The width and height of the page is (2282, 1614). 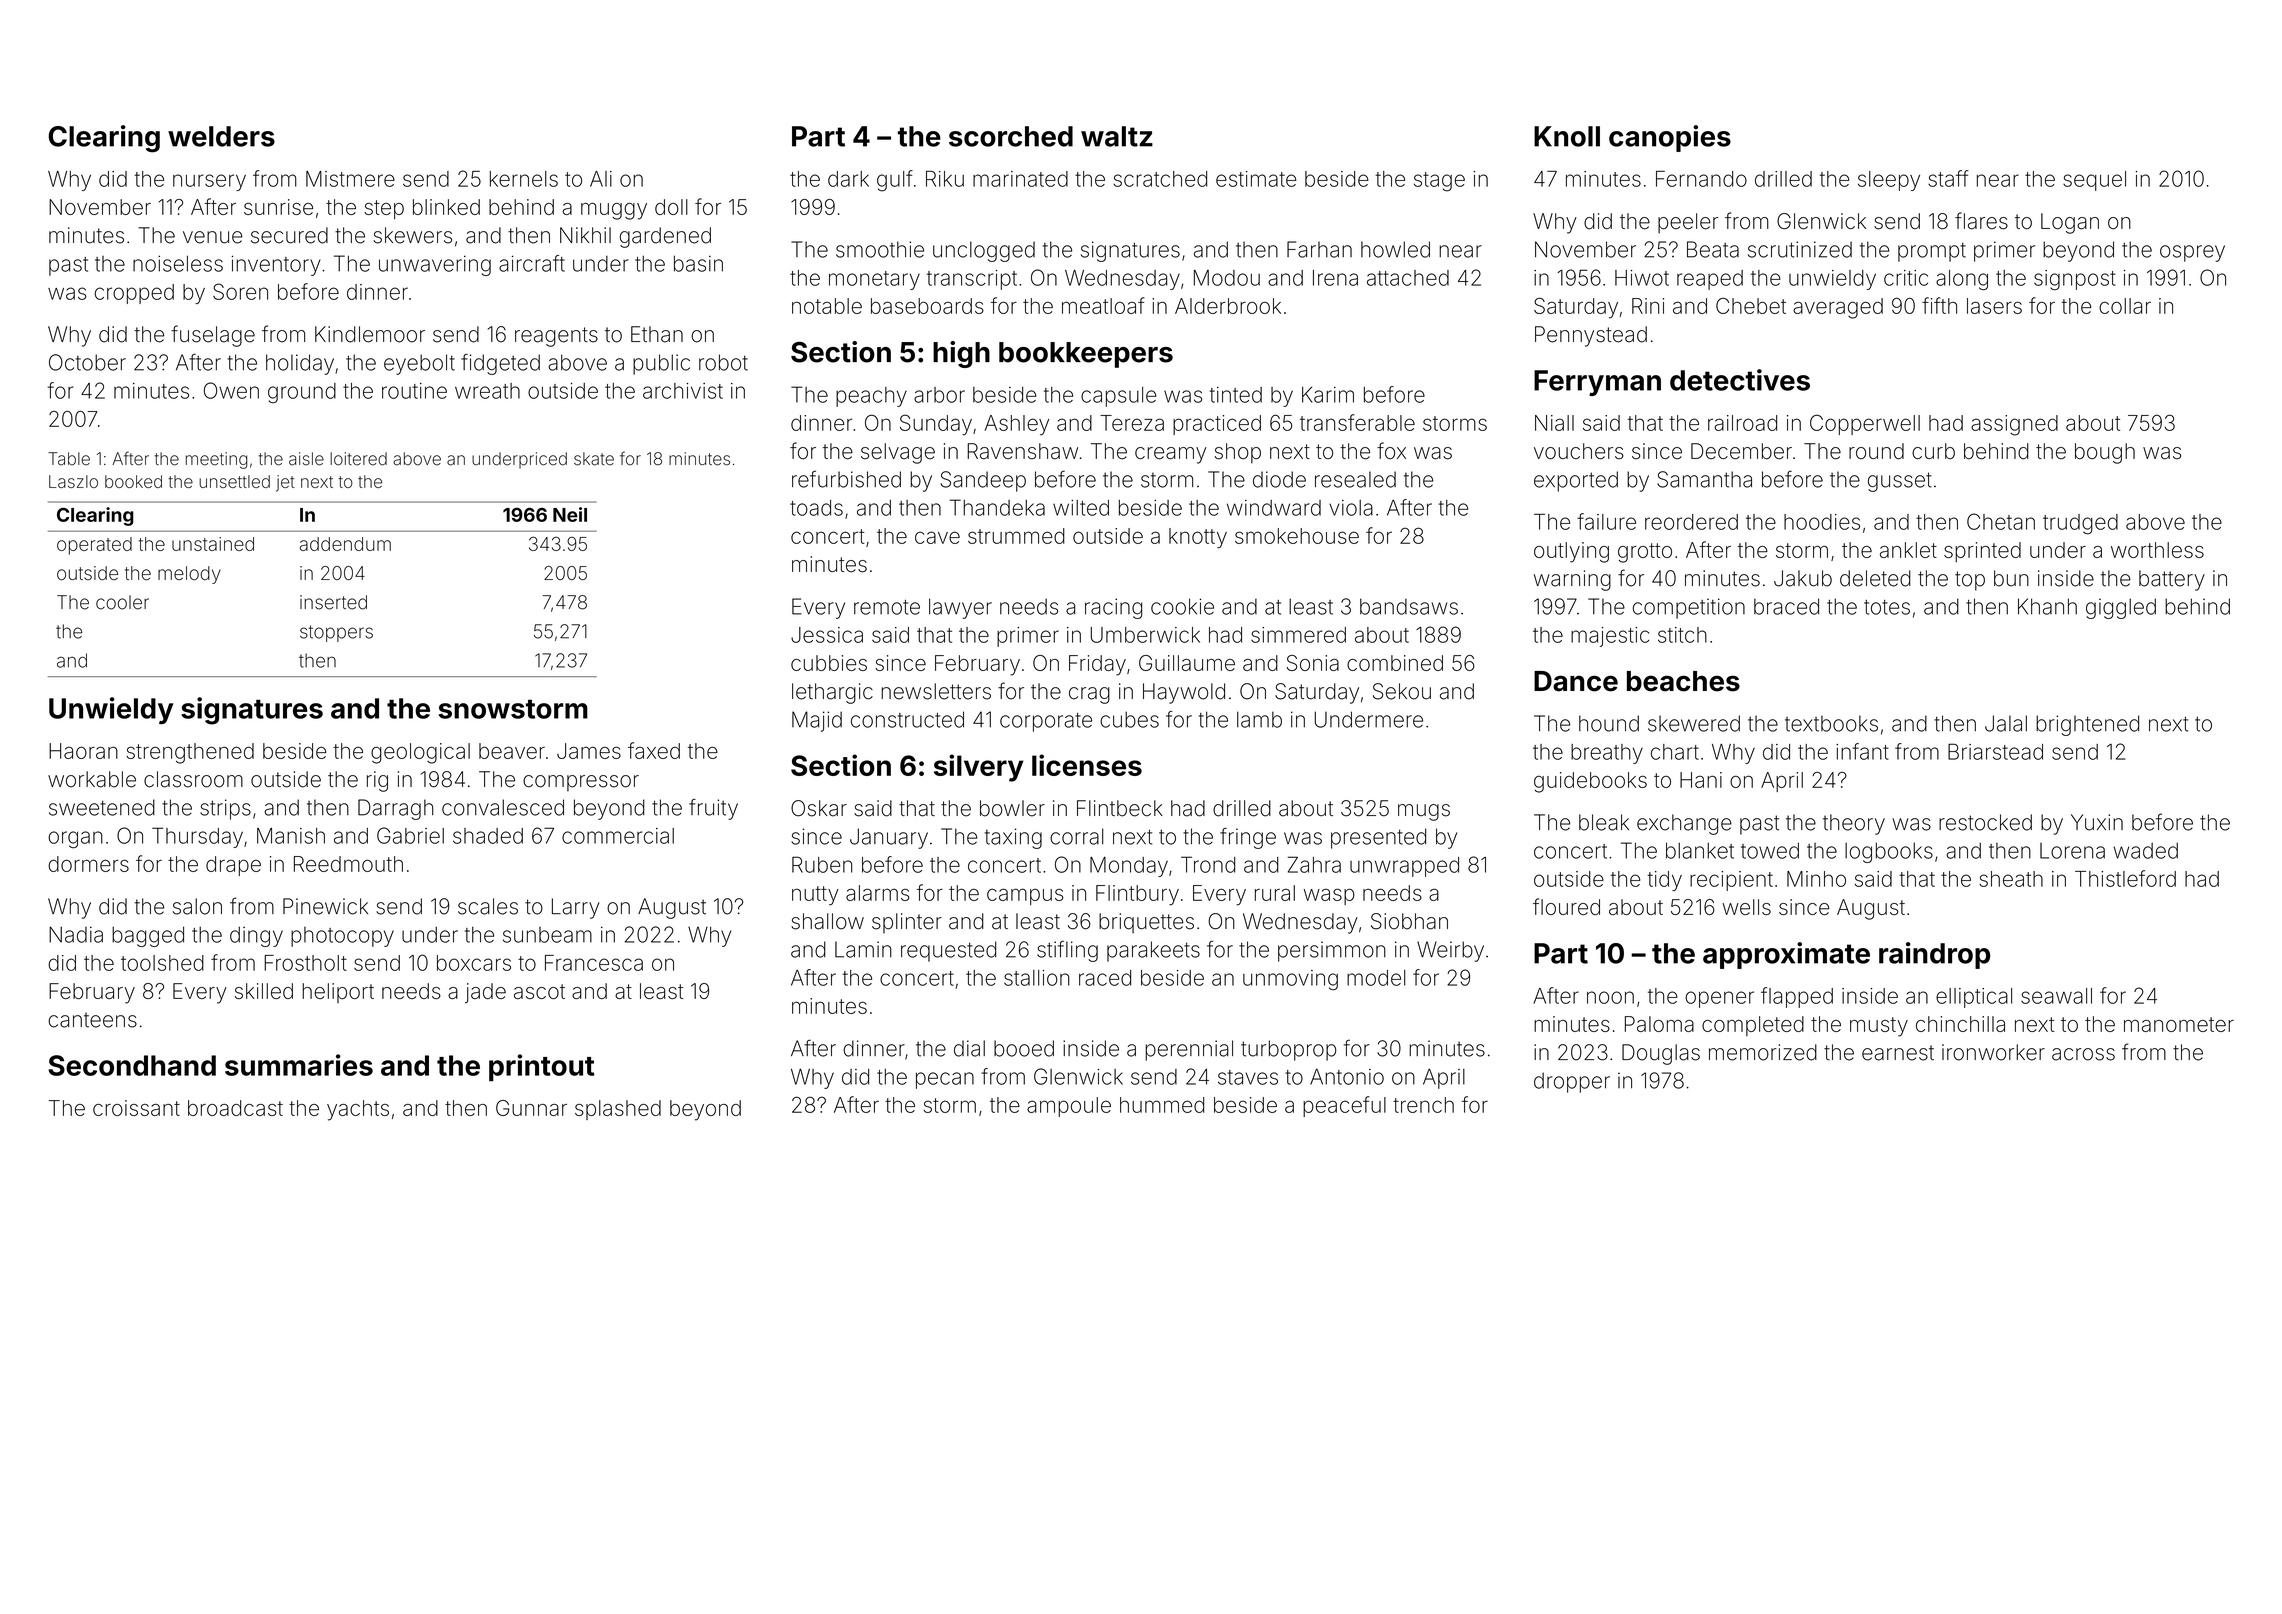 What do you see at coordinates (1862, 751) in the page?
I see `infant` at bounding box center [1862, 751].
